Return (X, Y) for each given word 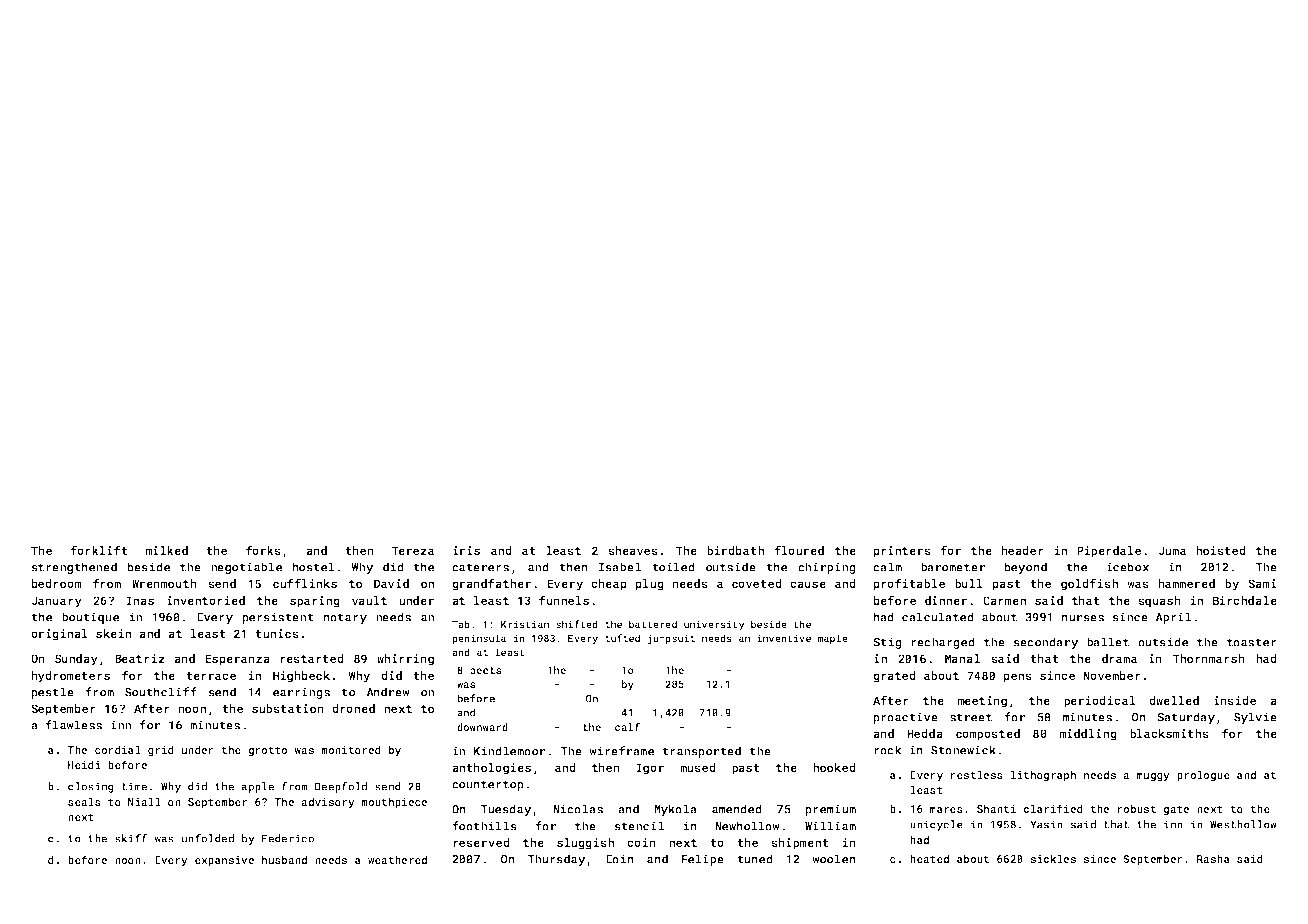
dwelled (1174, 700)
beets (486, 670)
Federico (288, 838)
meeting (982, 702)
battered (653, 624)
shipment (800, 844)
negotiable (246, 568)
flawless (73, 725)
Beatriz (140, 658)
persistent (278, 618)
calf (627, 726)
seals (84, 801)
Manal (962, 658)
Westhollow (1243, 824)
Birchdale (1245, 600)
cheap (609, 585)
